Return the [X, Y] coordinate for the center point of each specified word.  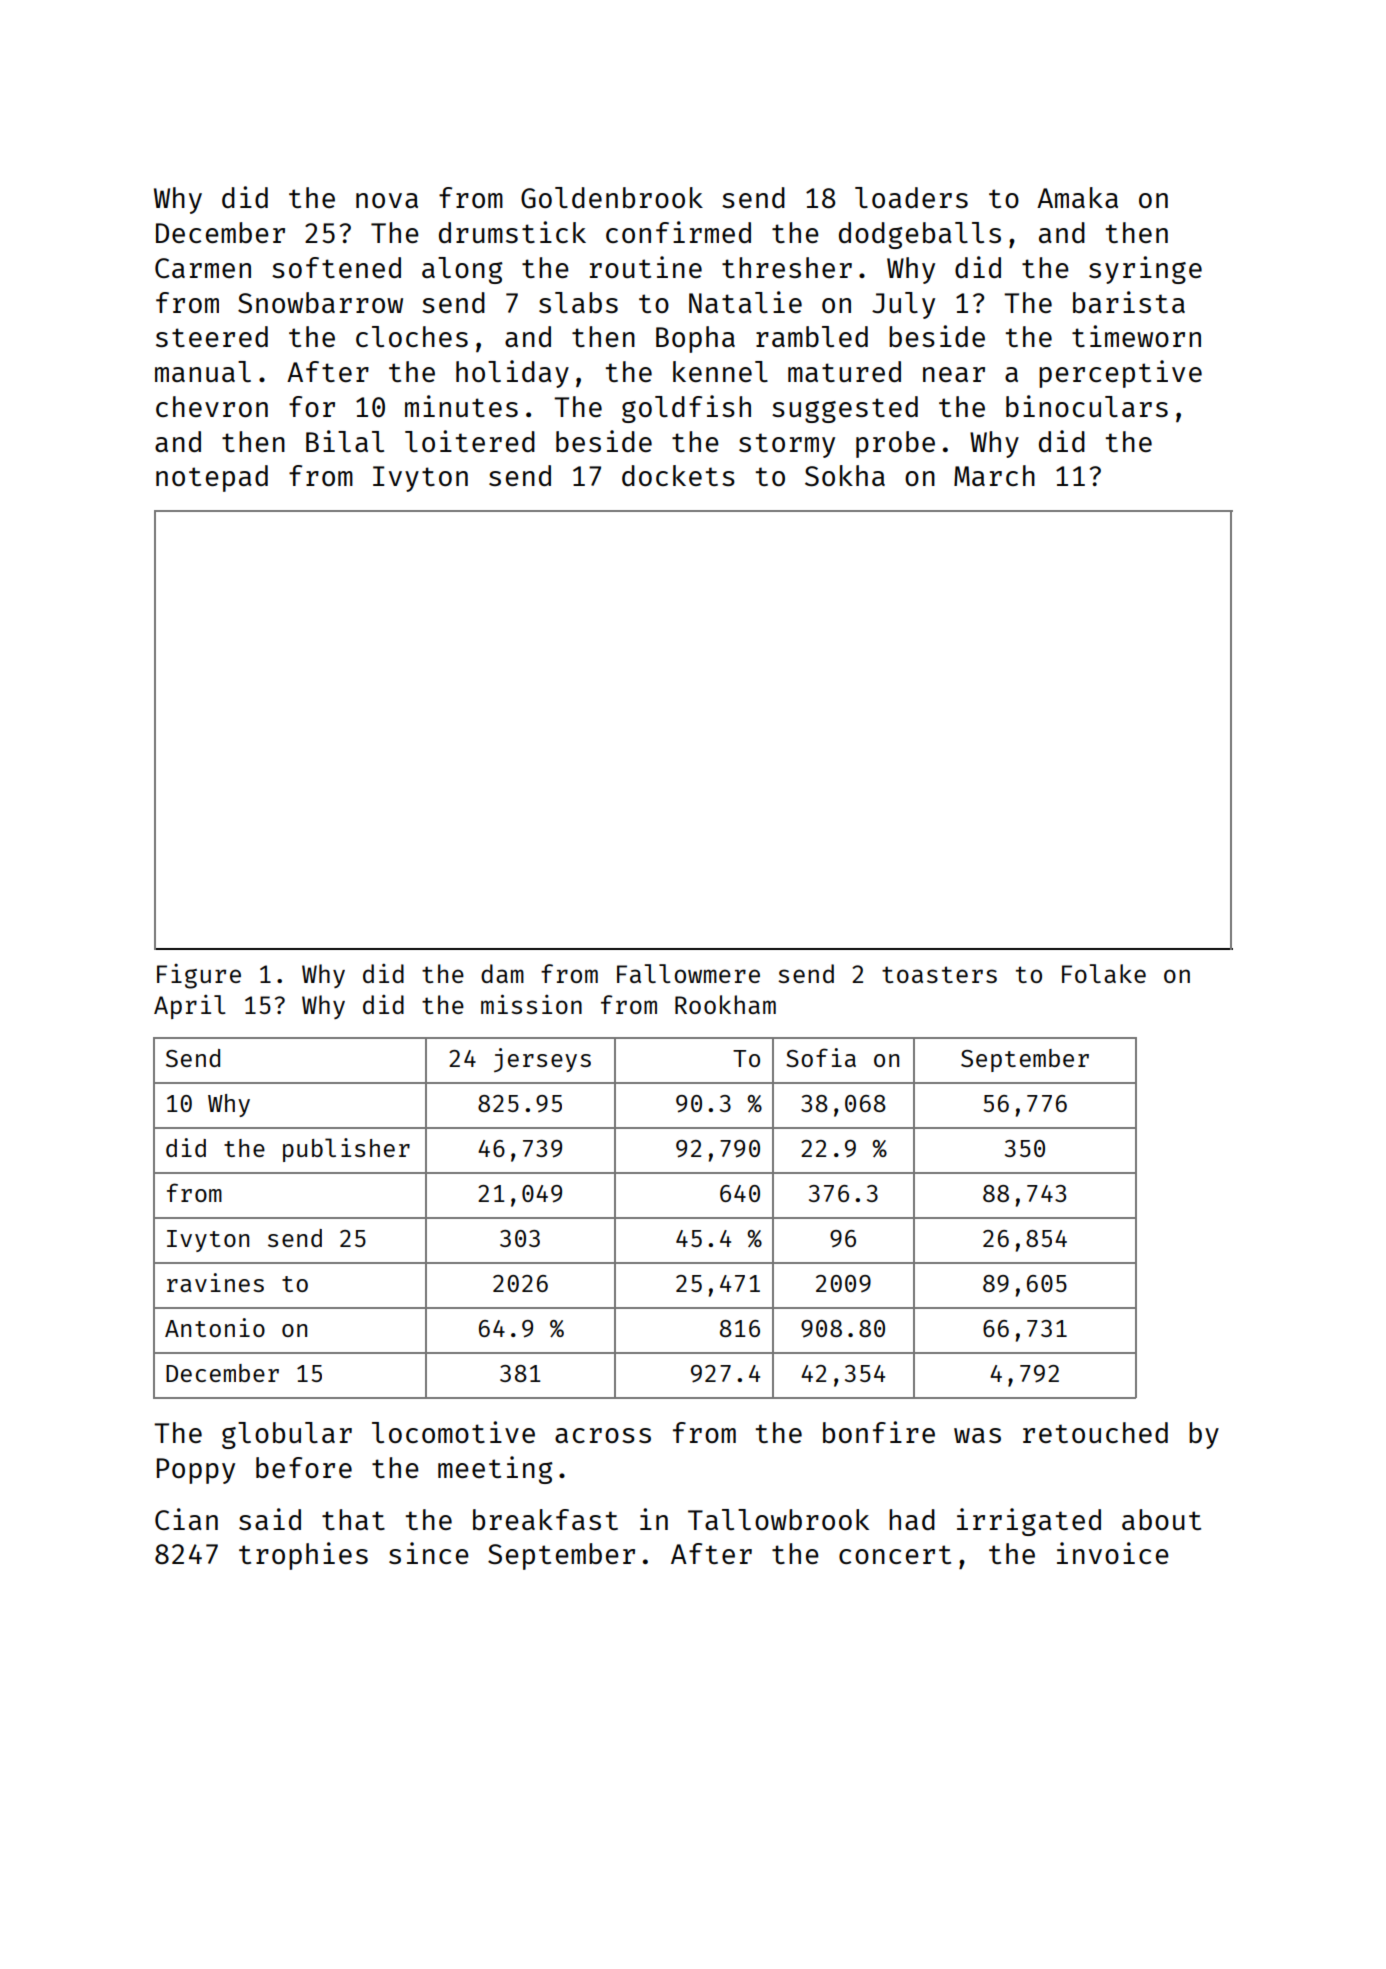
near [954, 374]
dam [502, 973]
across [603, 1435]
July [903, 305]
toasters [939, 974]
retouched [1095, 1432]
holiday [512, 374]
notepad [212, 478]
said [270, 1519]
